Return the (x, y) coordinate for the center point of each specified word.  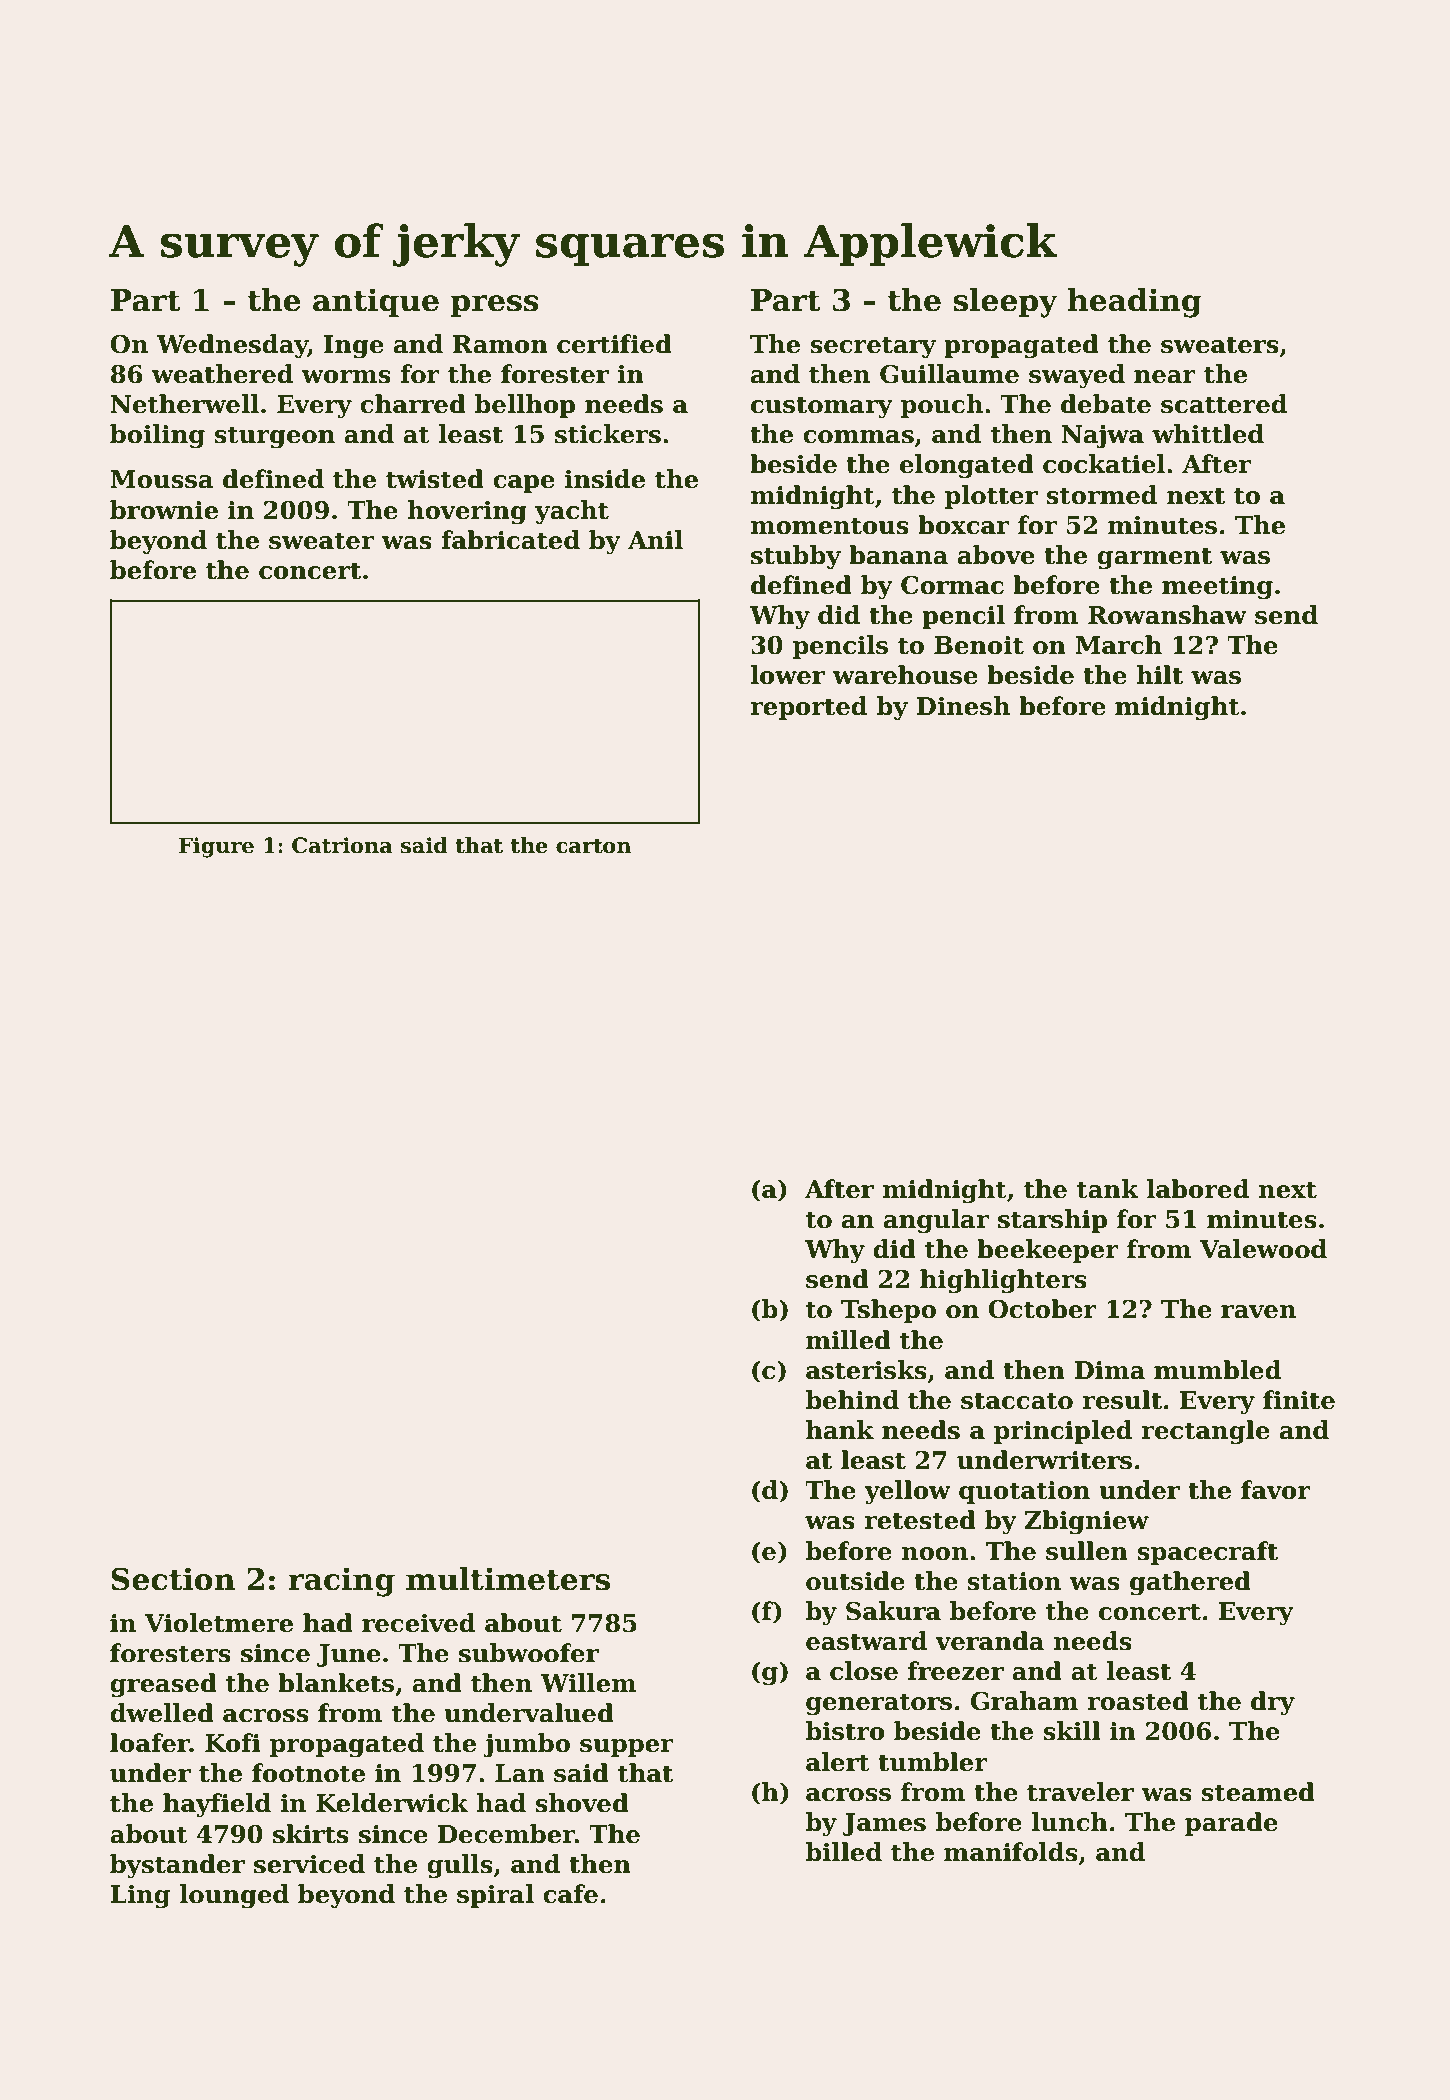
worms (346, 377)
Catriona (342, 845)
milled (848, 1340)
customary (822, 407)
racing (342, 1582)
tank (1108, 1189)
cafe (570, 1894)
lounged (234, 1896)
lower (787, 675)
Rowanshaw (1167, 615)
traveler (1080, 1792)
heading (1135, 303)
